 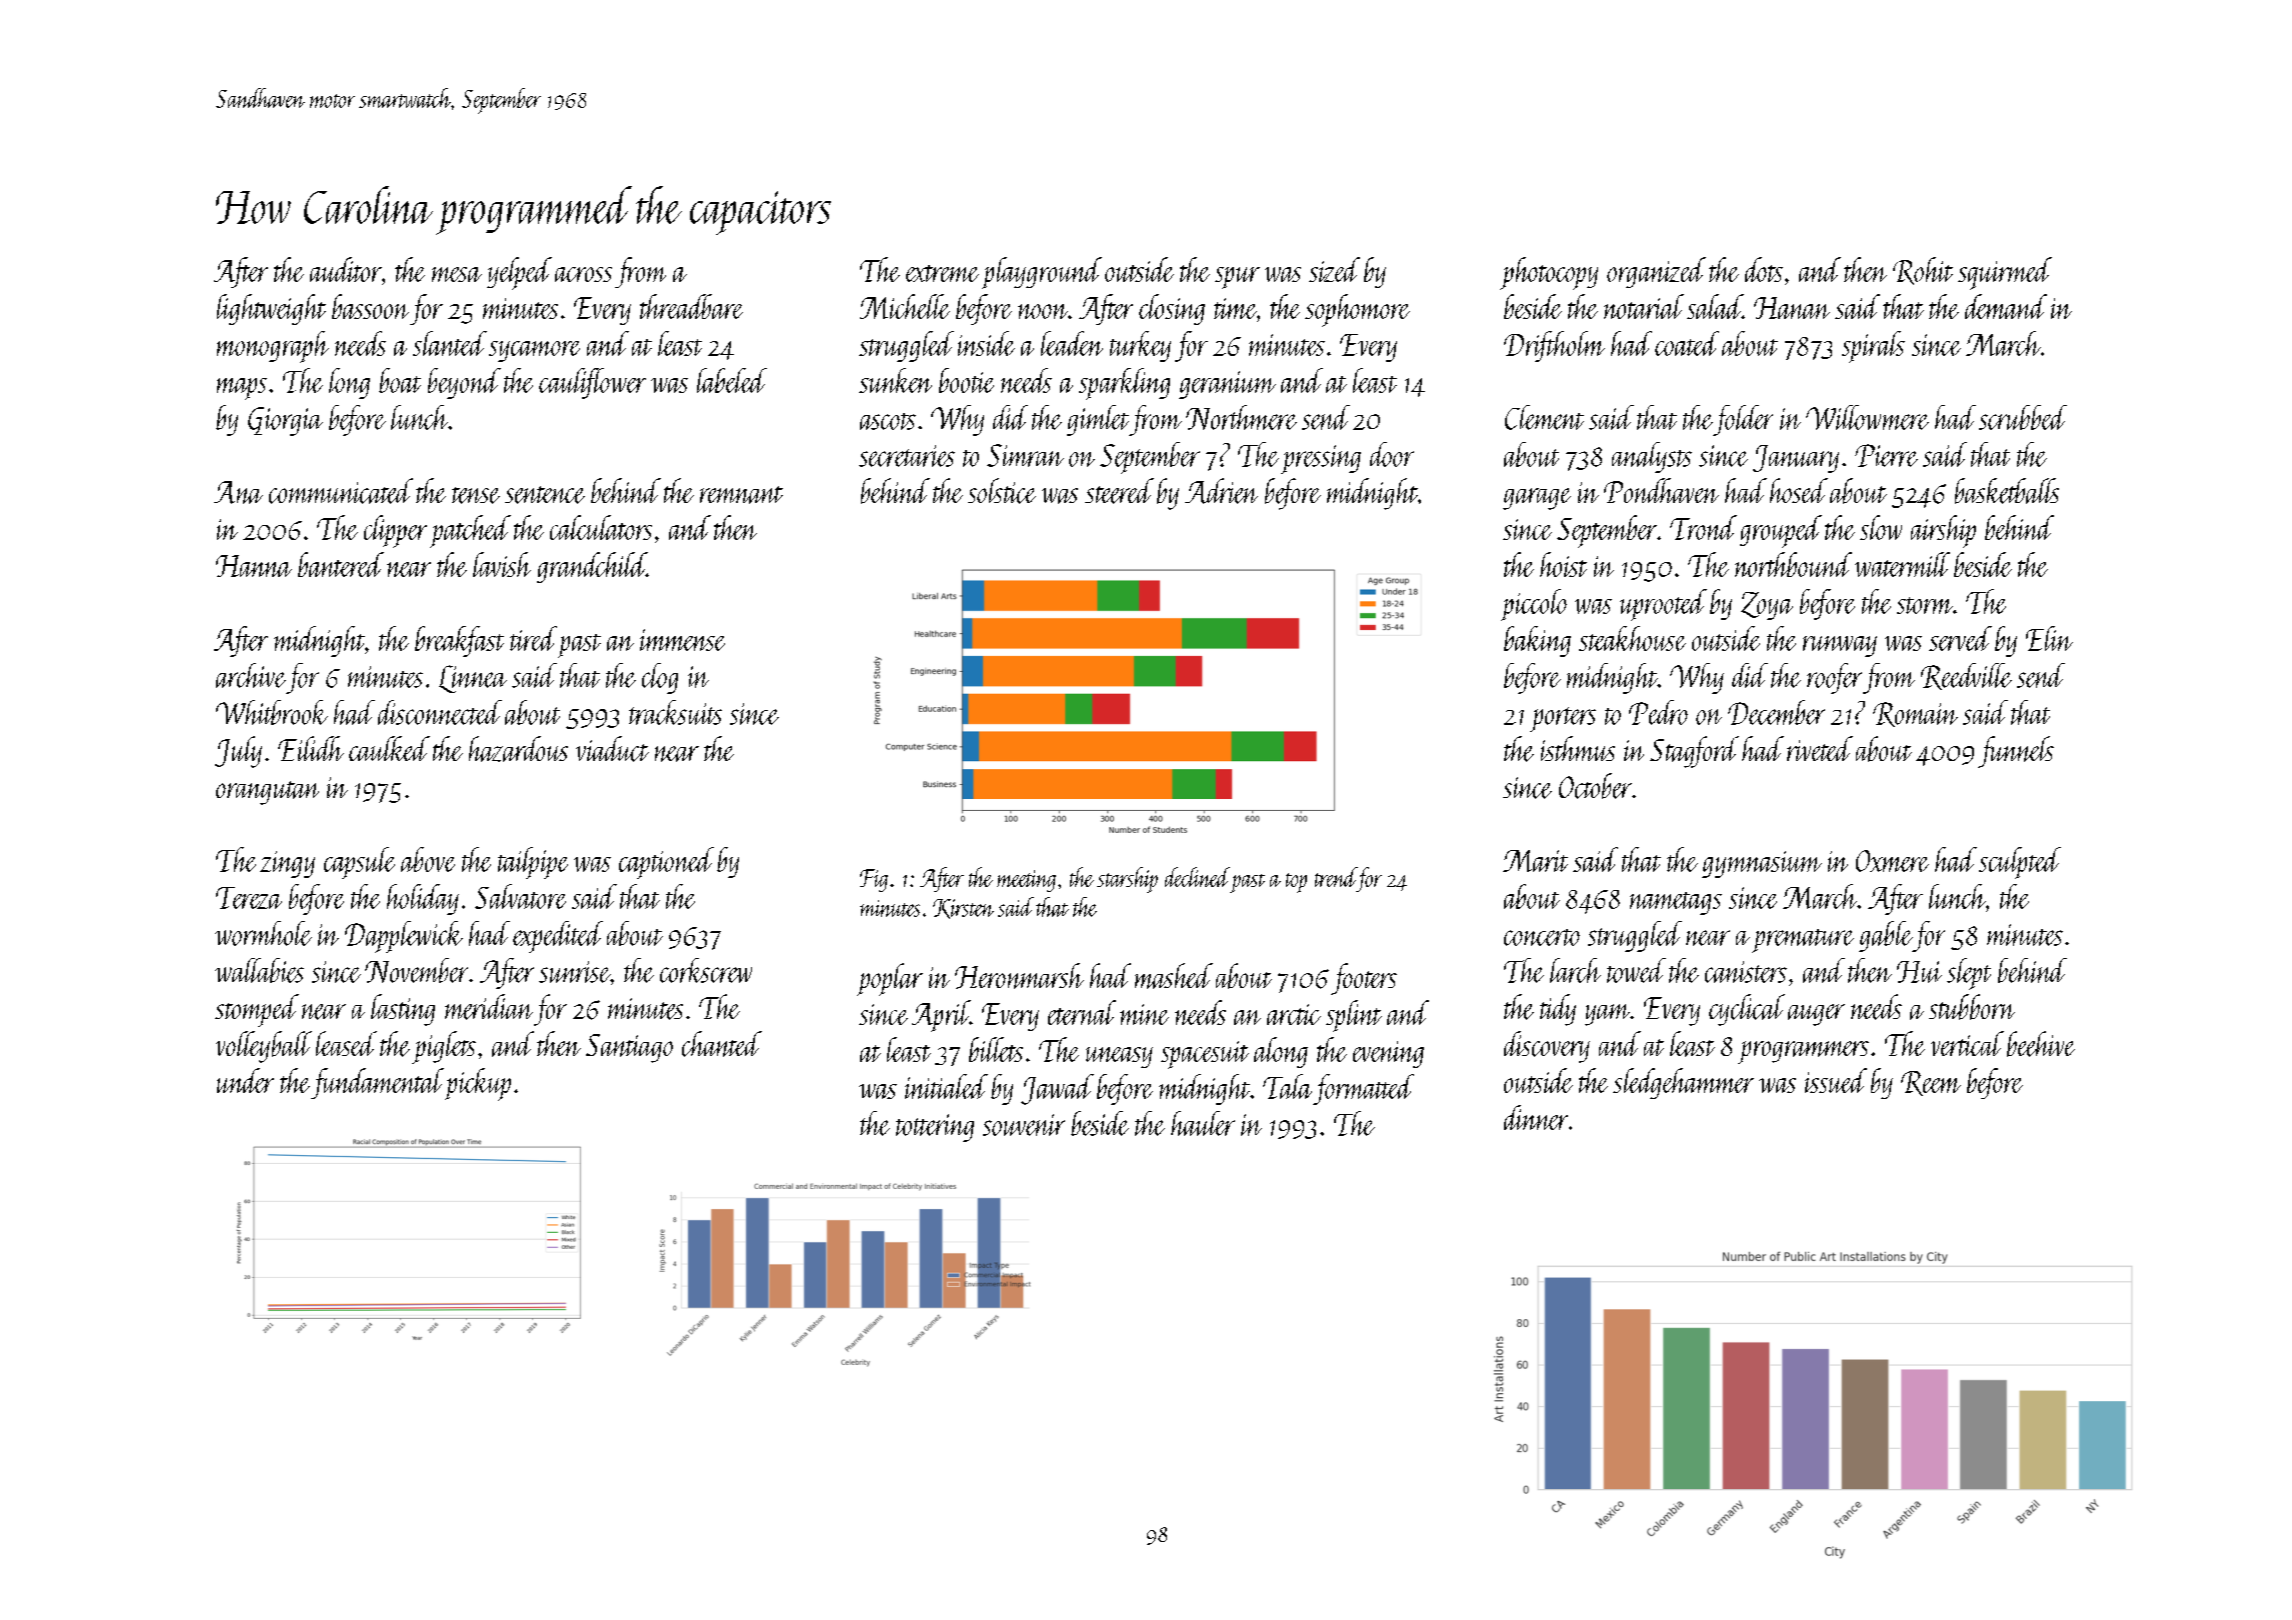 What do you see at coordinates (1764, 269) in the screenshot?
I see `dots` at bounding box center [1764, 269].
